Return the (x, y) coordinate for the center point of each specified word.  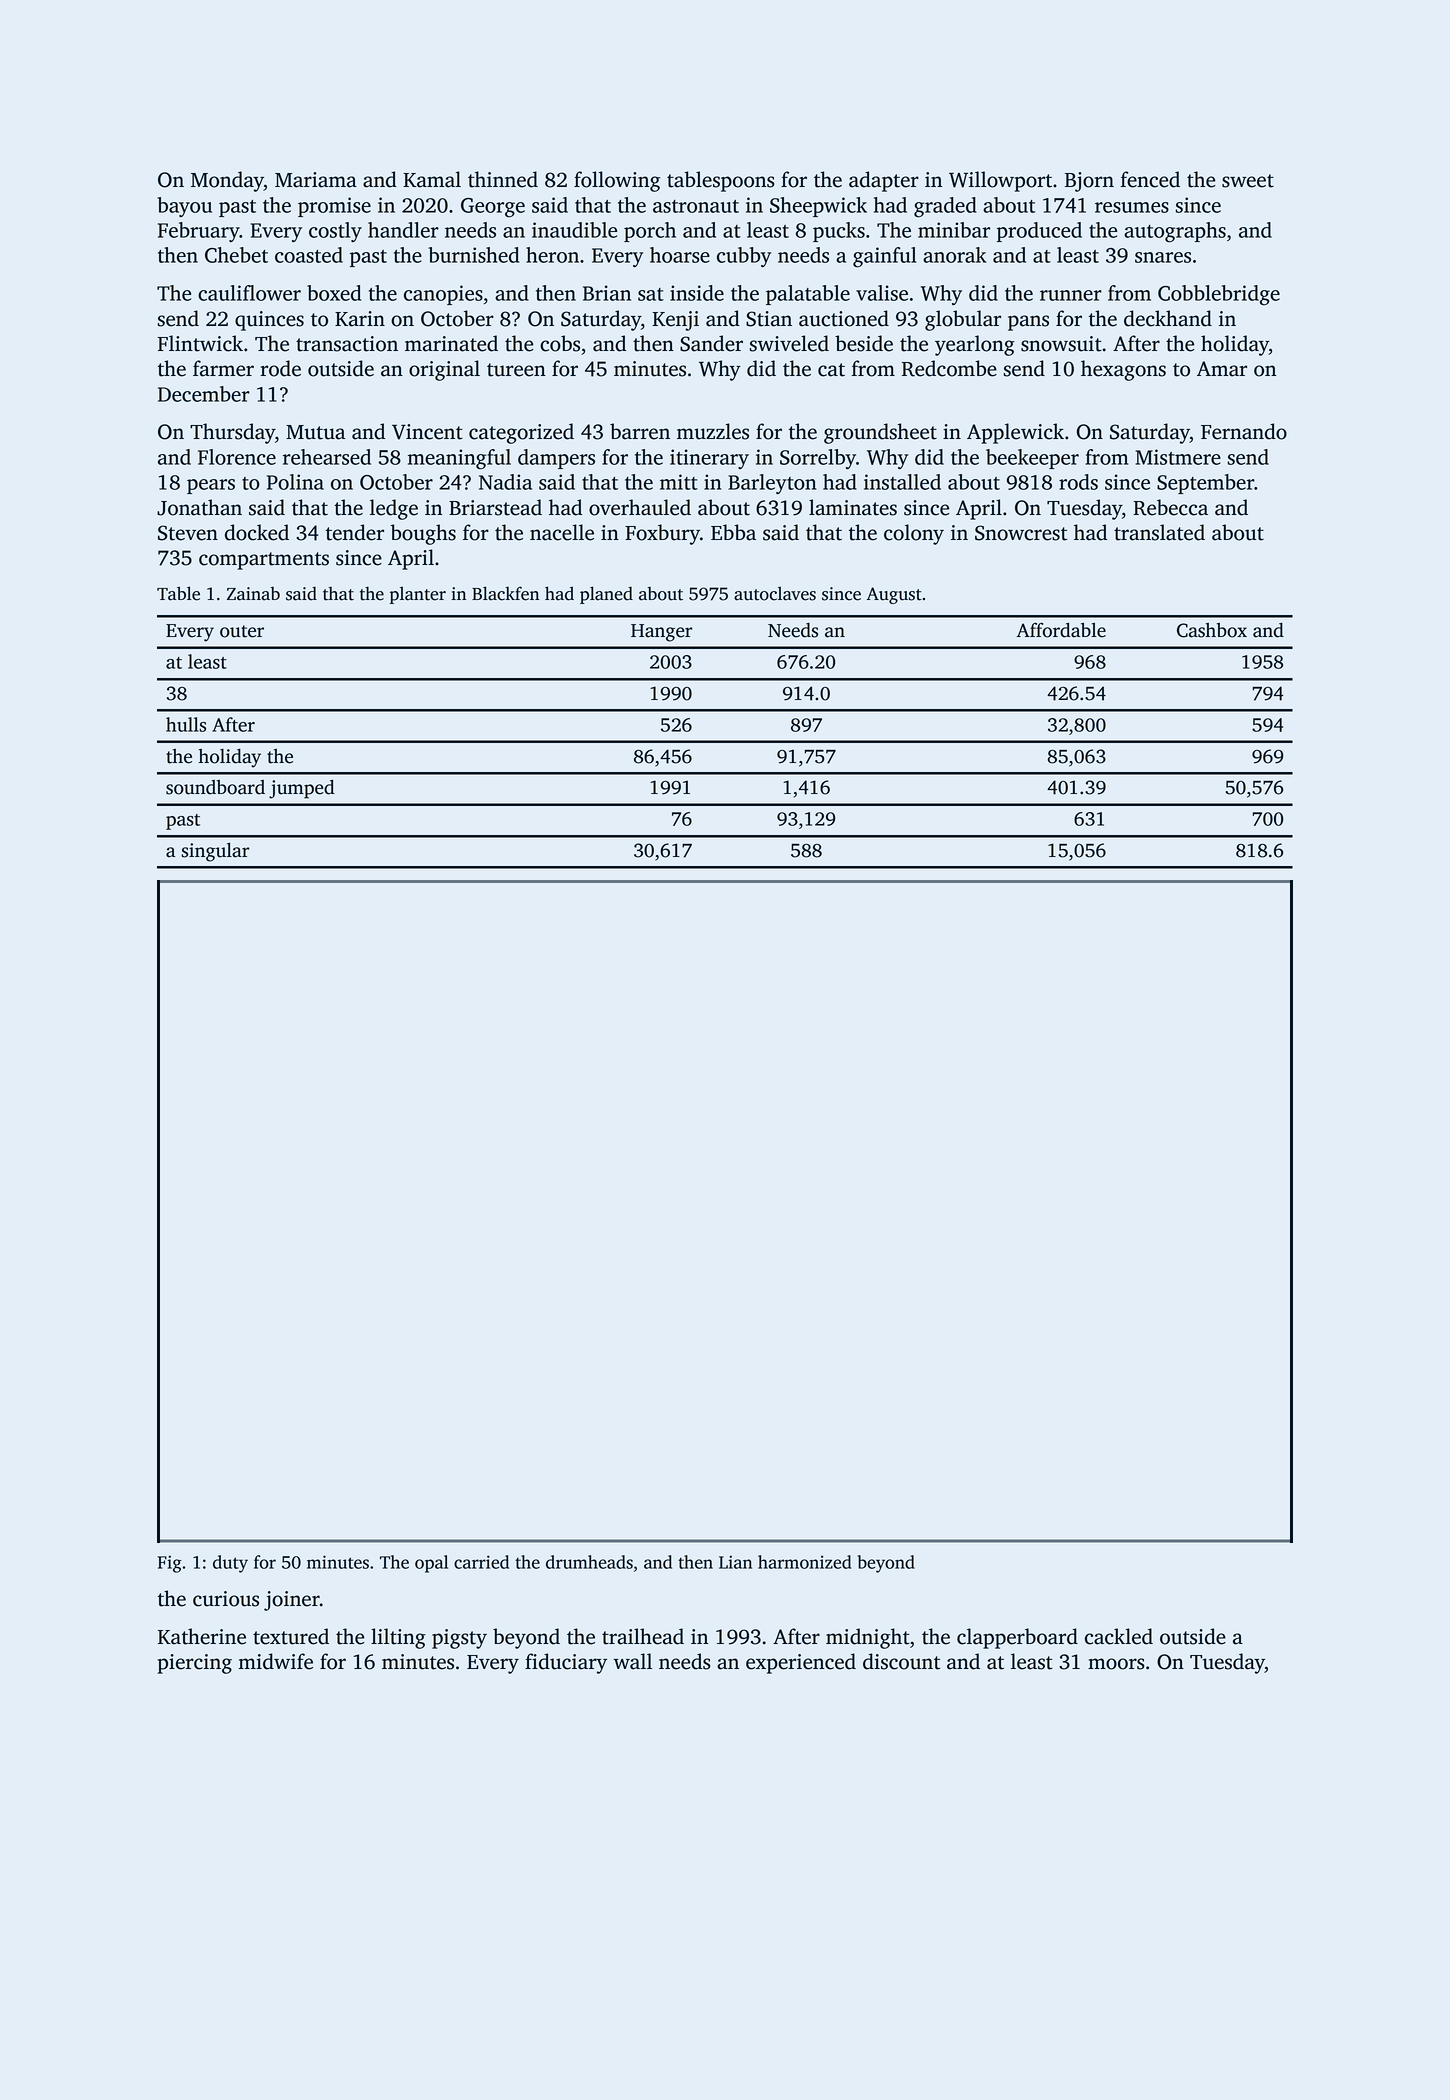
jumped (302, 789)
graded (945, 207)
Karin (360, 319)
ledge (394, 509)
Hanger (661, 633)
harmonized (804, 1562)
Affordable (1061, 630)
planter (418, 595)
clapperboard (1017, 1638)
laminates (853, 507)
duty (230, 1564)
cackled (1119, 1636)
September (1205, 484)
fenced (1150, 179)
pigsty (459, 1639)
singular (215, 852)
